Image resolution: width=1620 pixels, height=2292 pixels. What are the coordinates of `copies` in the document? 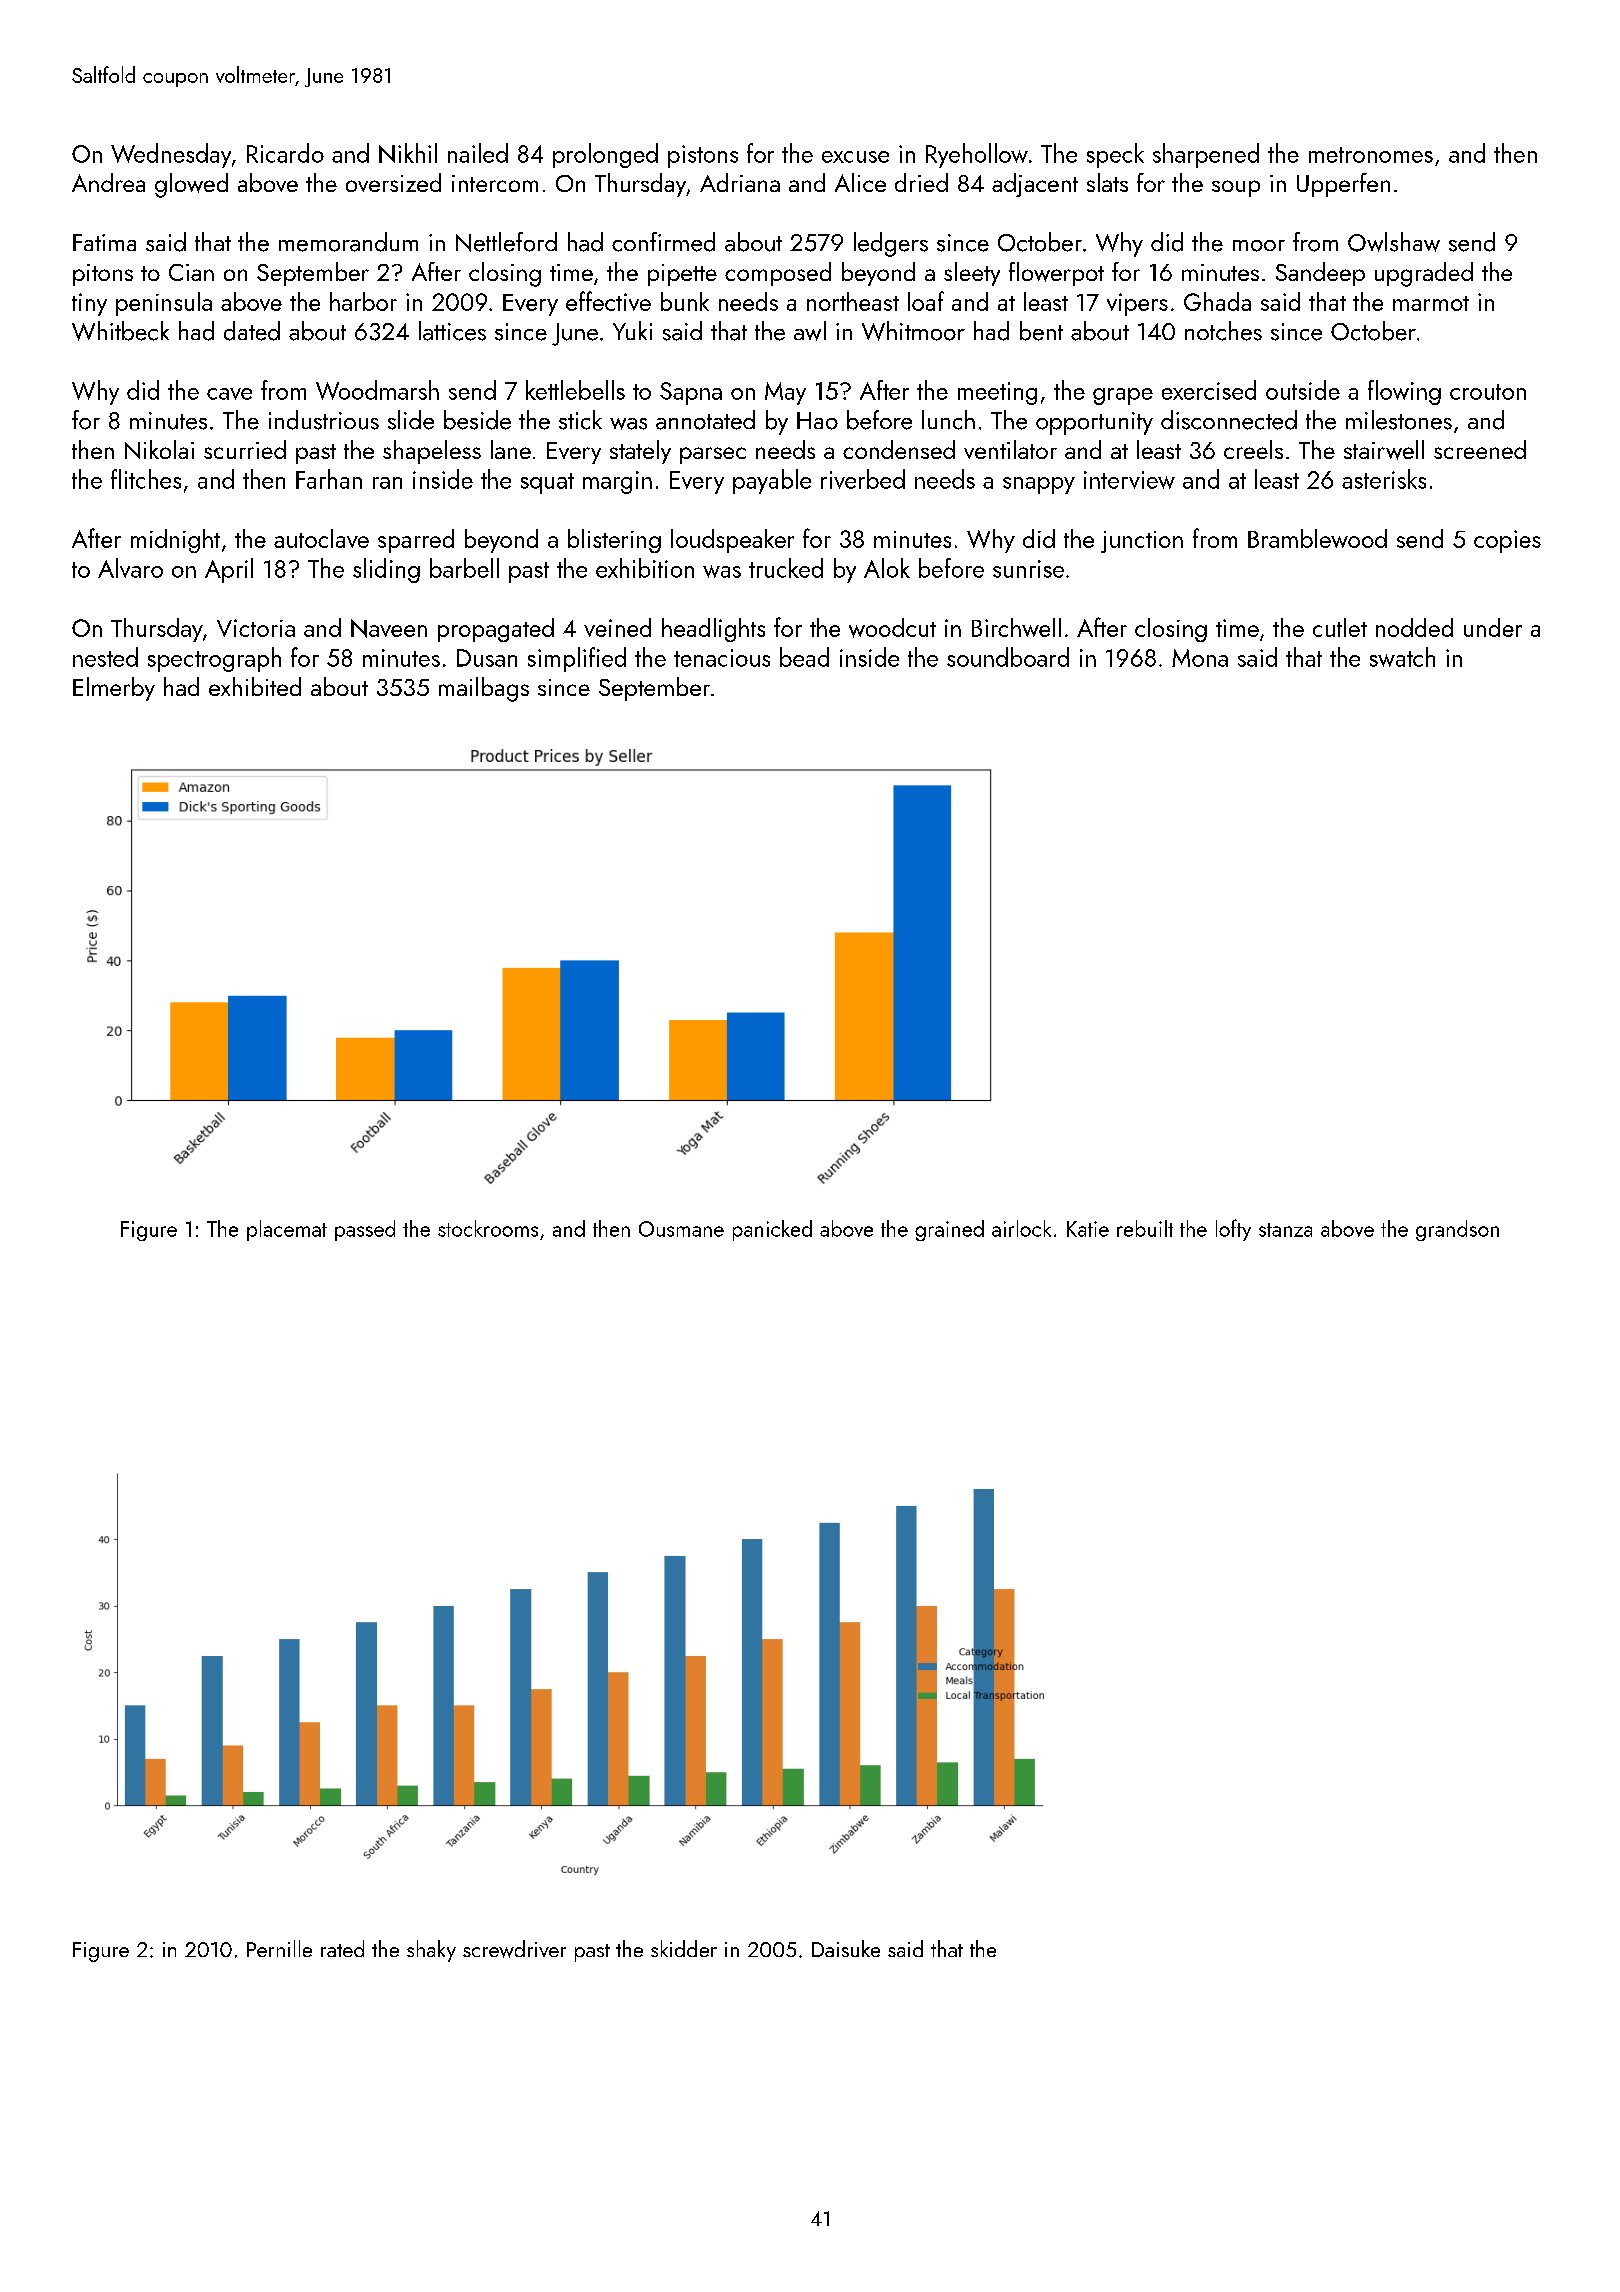 It's located at (1507, 541).
